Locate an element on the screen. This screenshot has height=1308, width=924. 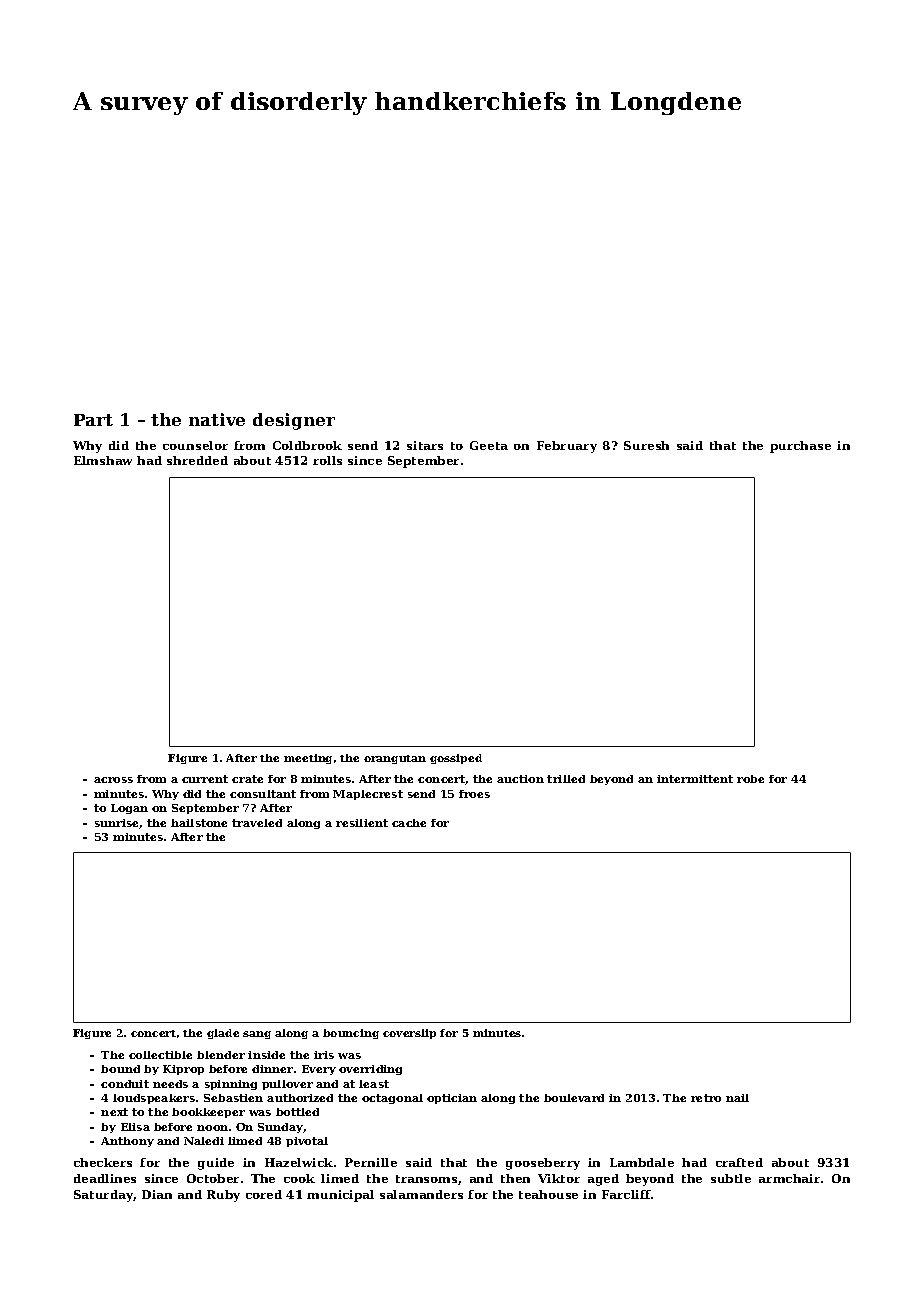
robe is located at coordinates (750, 779).
